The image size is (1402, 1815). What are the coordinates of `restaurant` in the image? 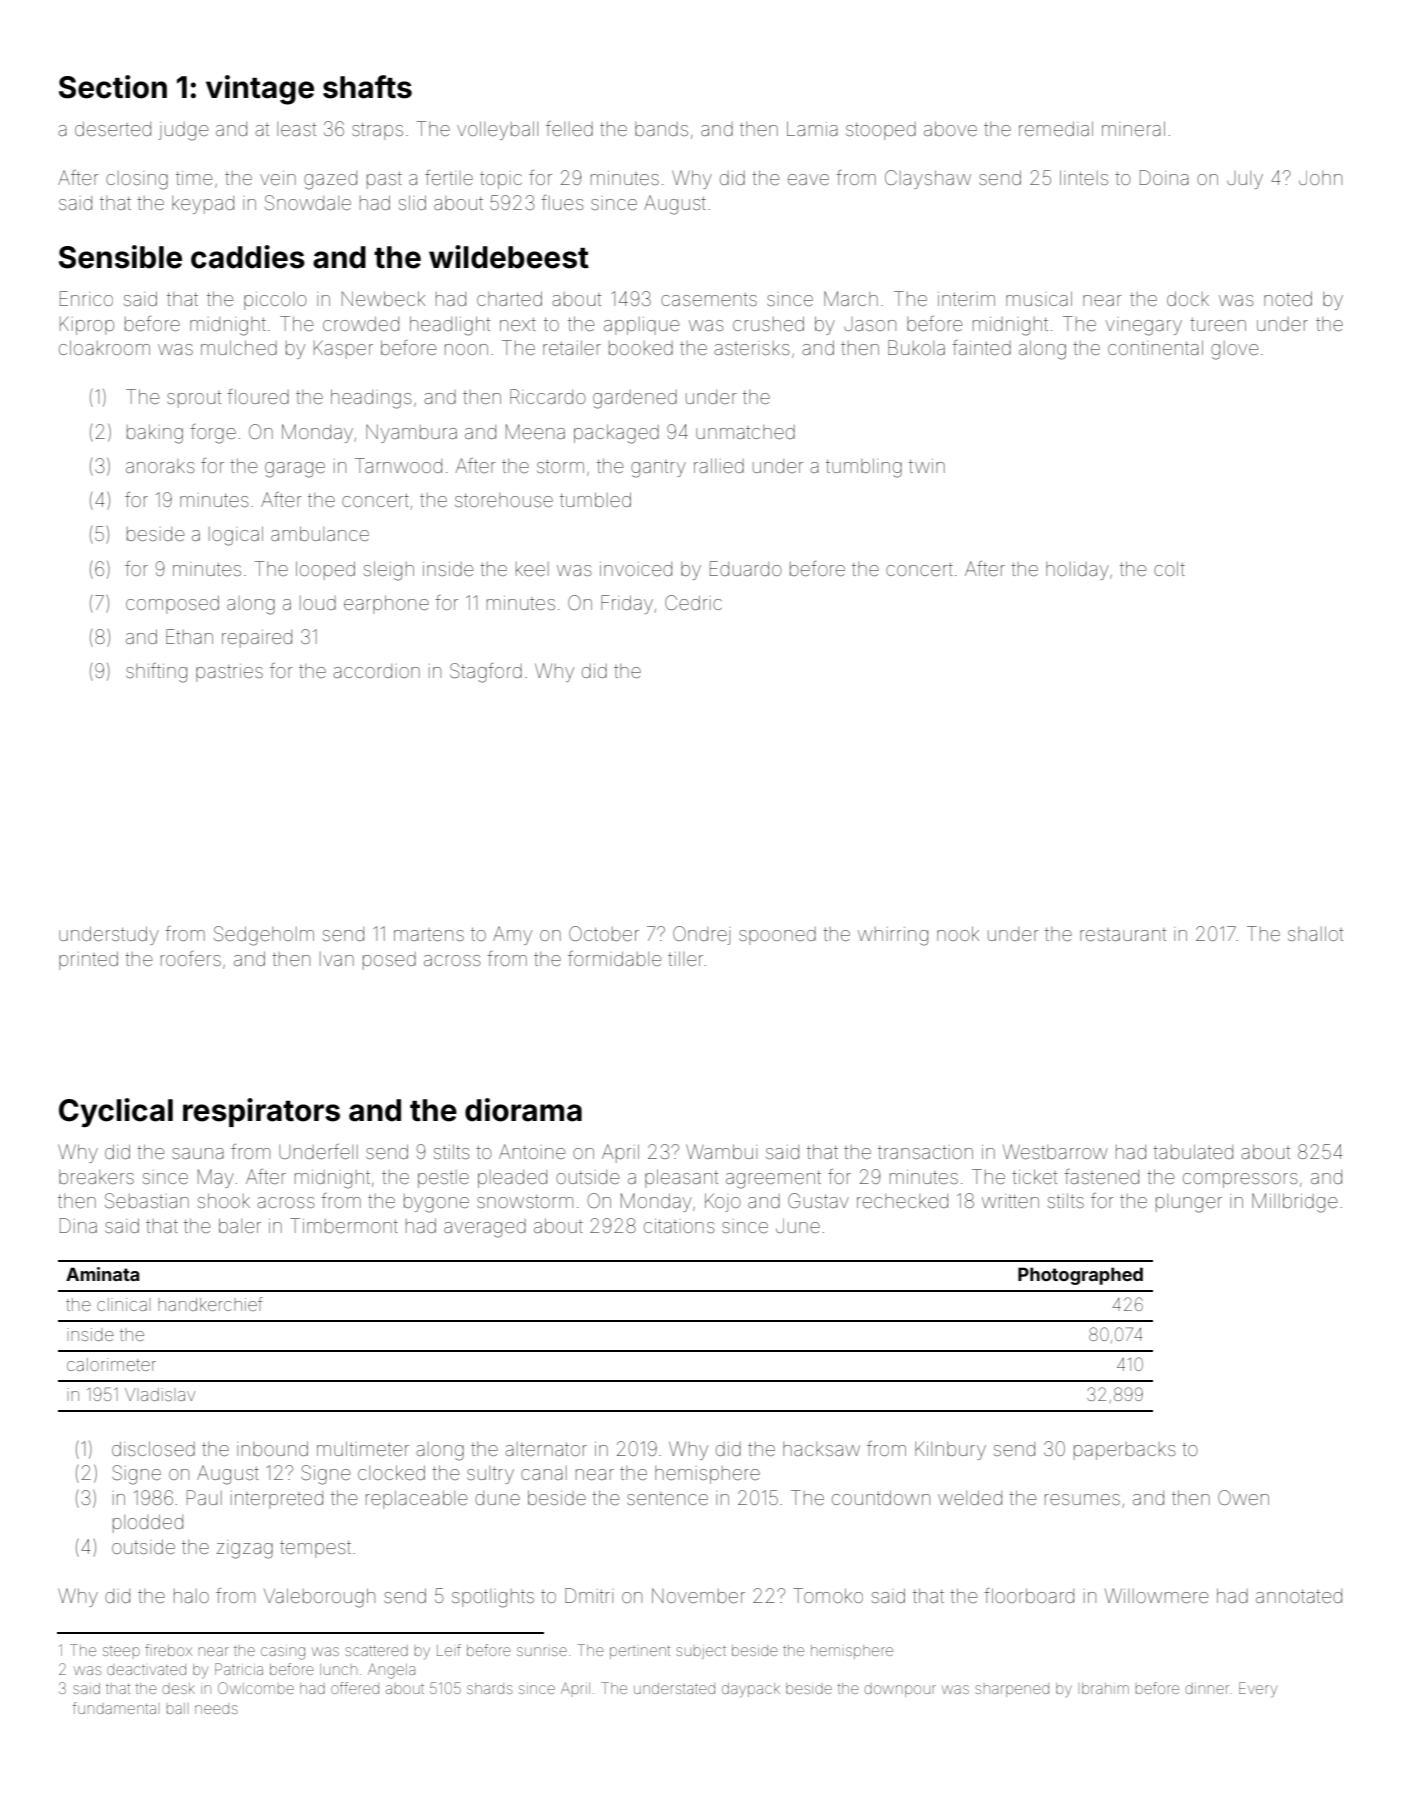 It's located at (1123, 934).
